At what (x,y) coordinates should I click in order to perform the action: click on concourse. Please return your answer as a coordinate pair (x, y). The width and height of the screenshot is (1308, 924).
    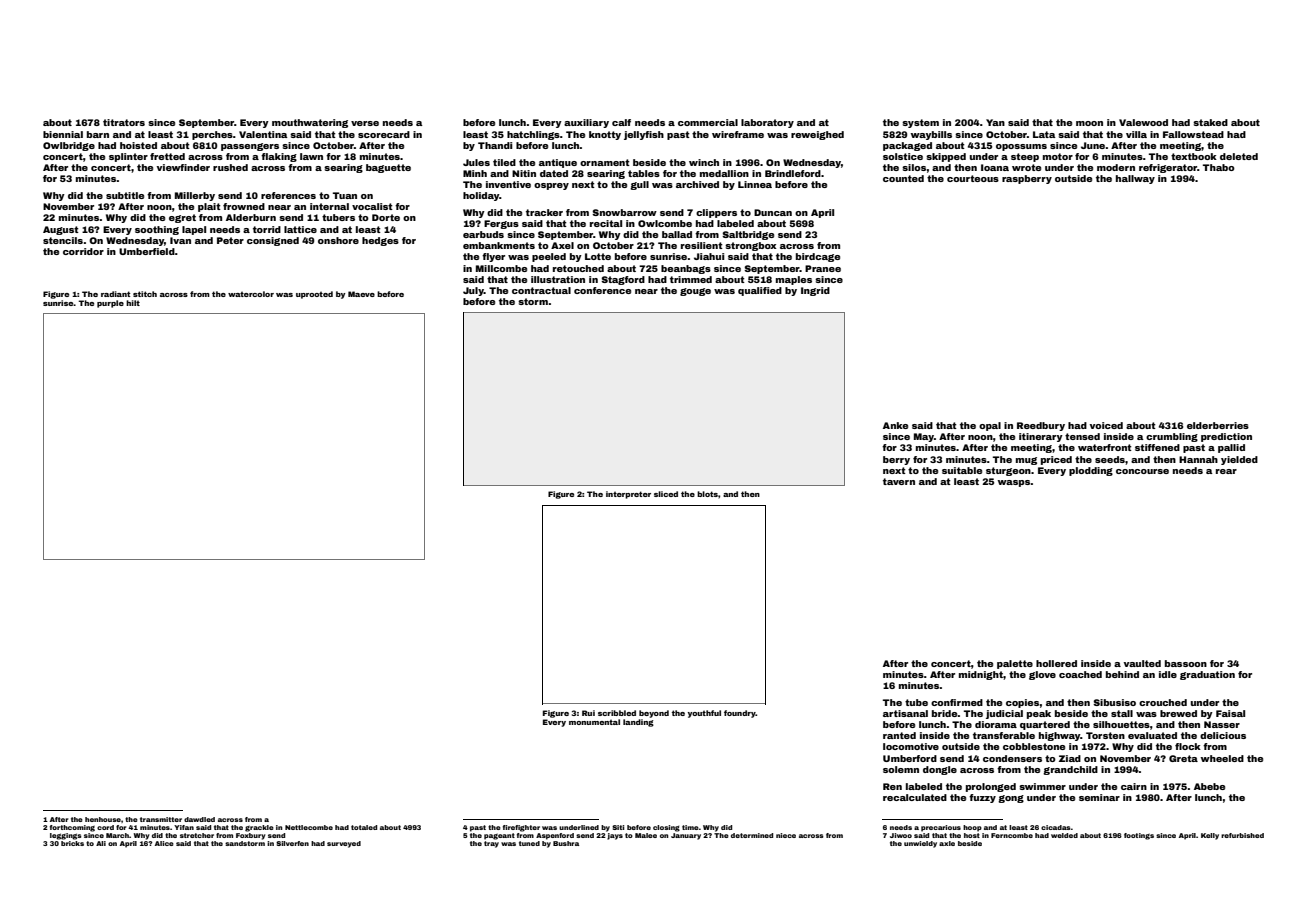
    Looking at the image, I should click on (1142, 471).
